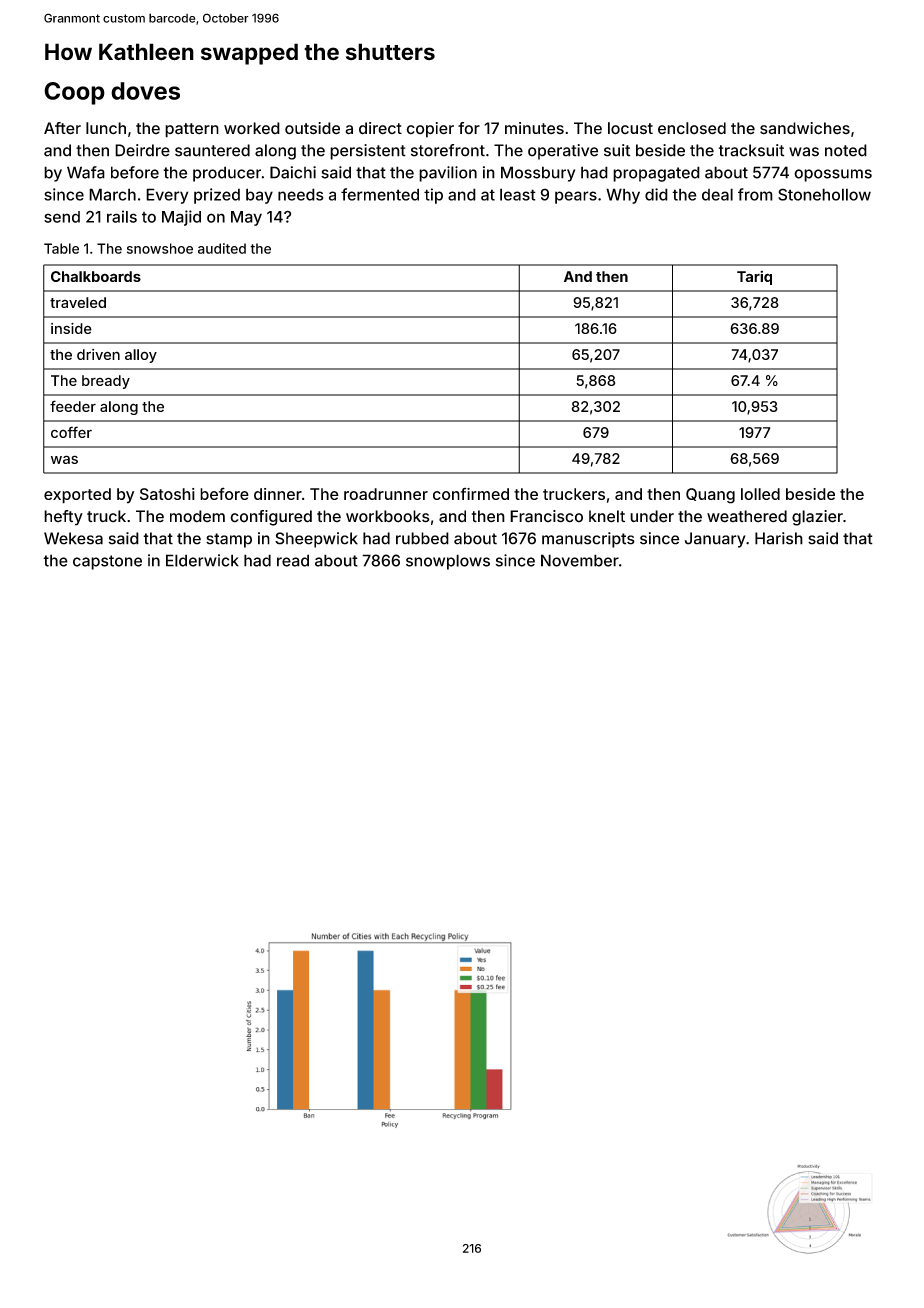 The width and height of the screenshot is (924, 1308). What do you see at coordinates (62, 217) in the screenshot?
I see `send` at bounding box center [62, 217].
